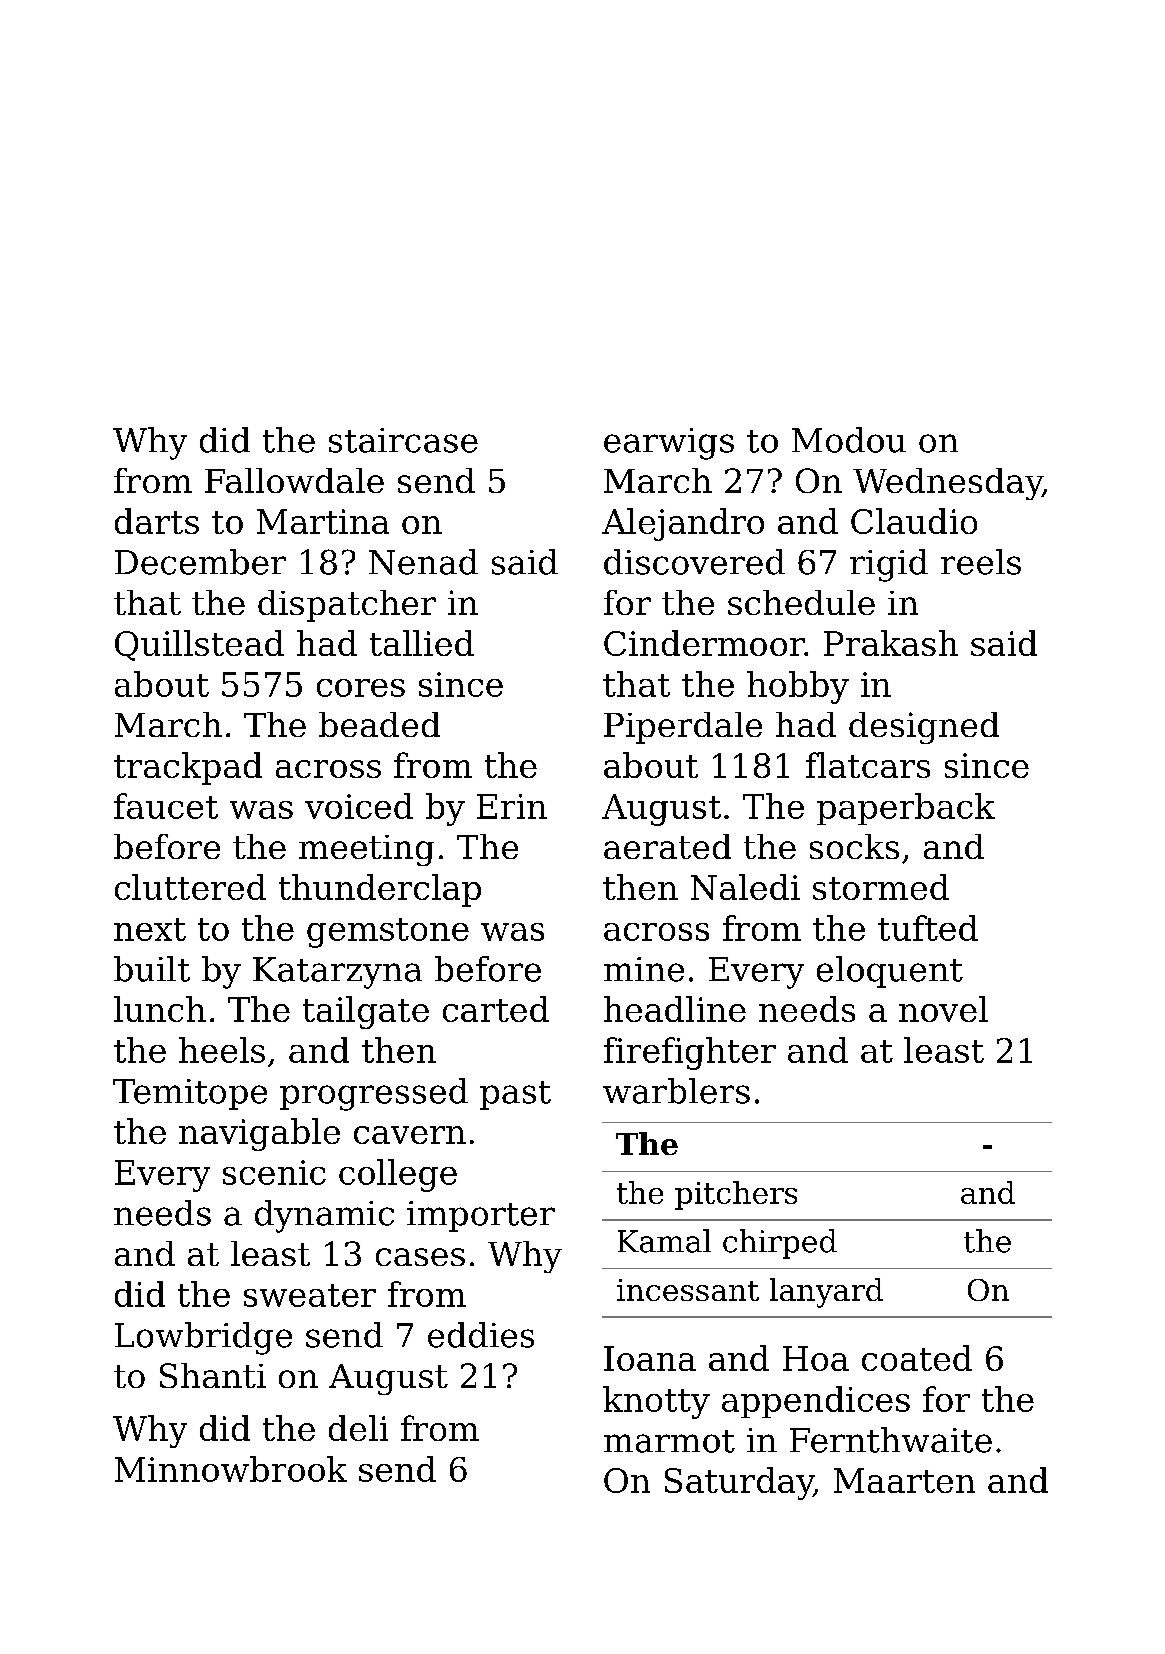 Image resolution: width=1165 pixels, height=1654 pixels. Describe the element at coordinates (422, 643) in the screenshot. I see `tallied` at that location.
